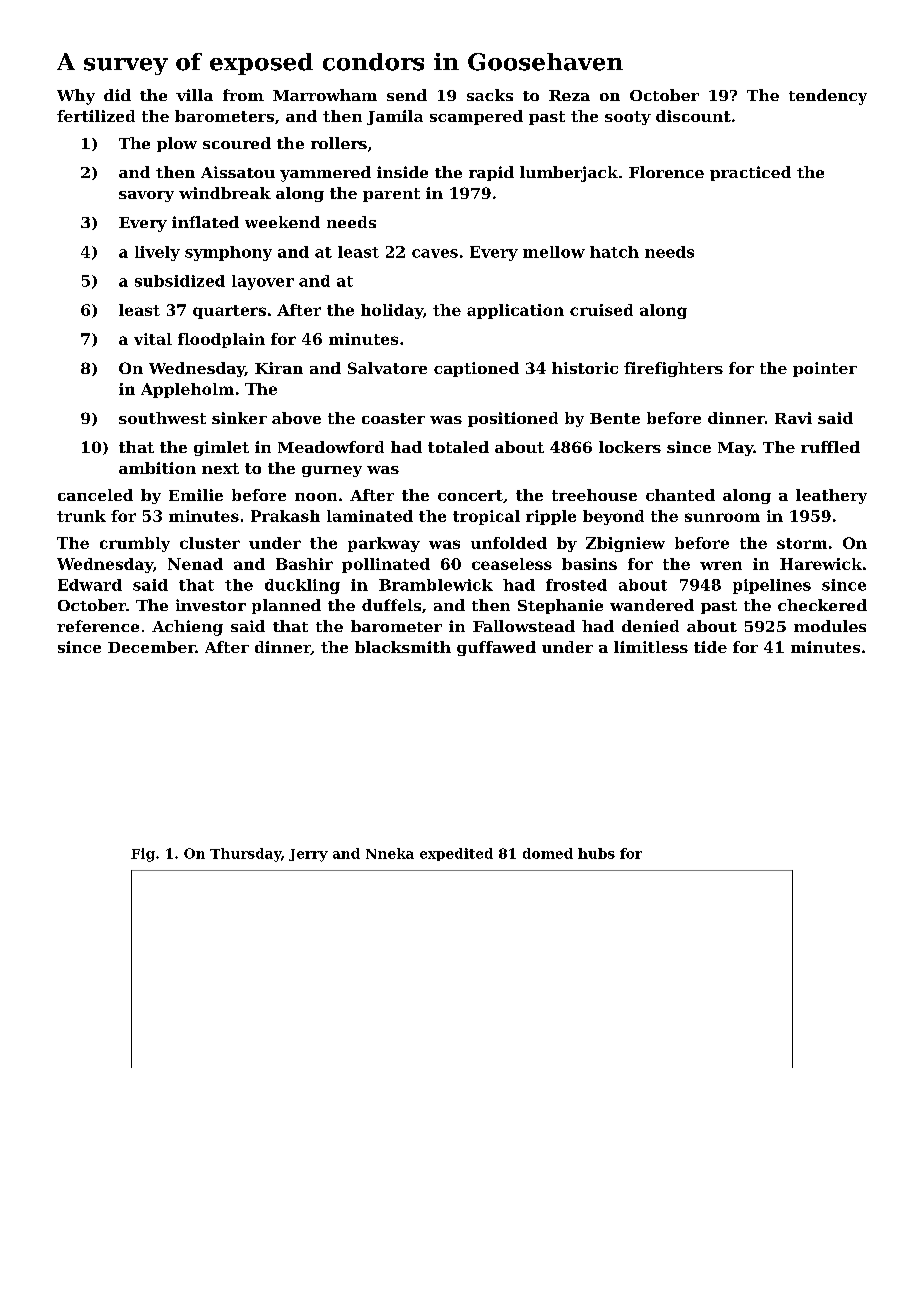  I want to click on Why, so click(76, 97).
